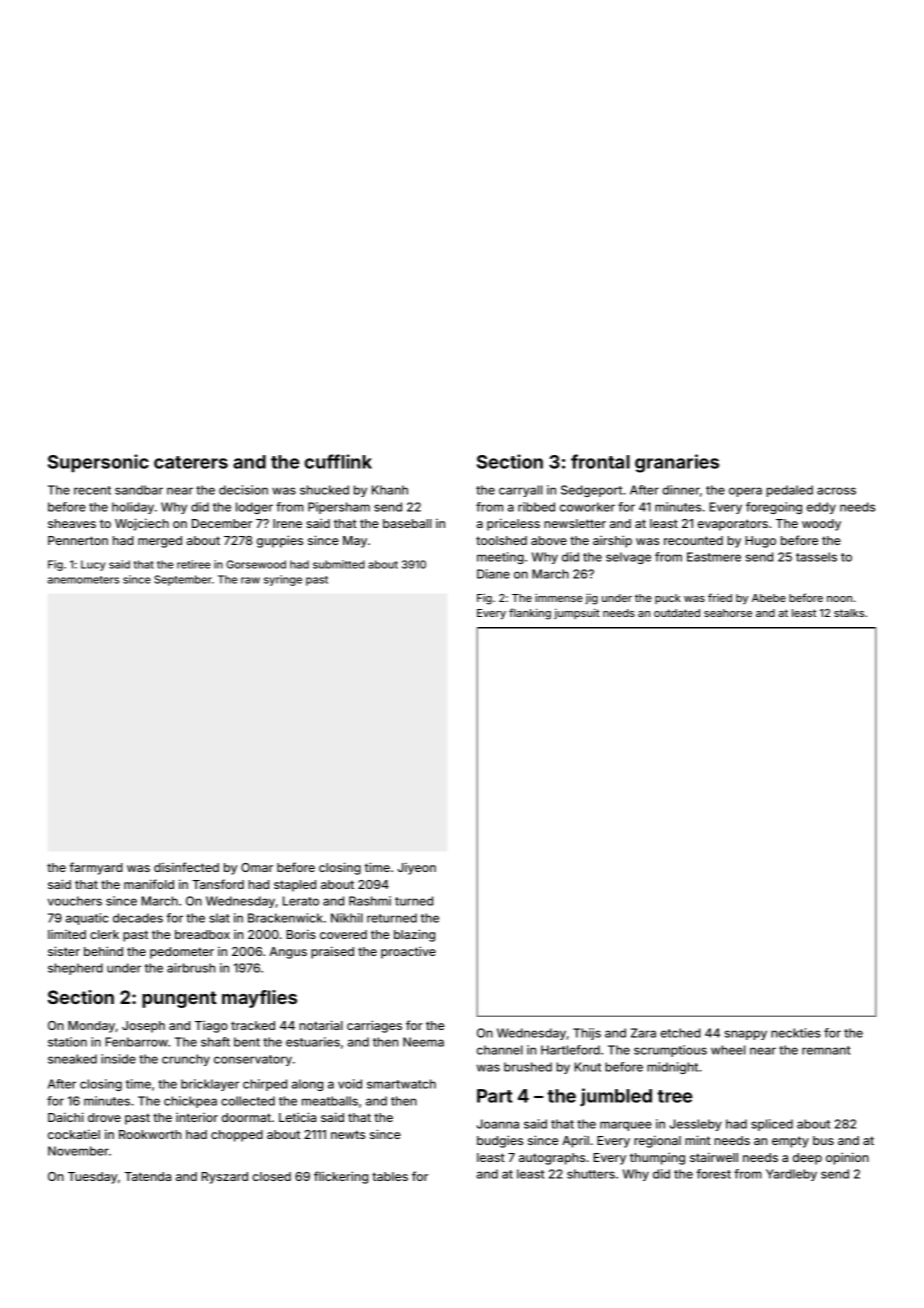 The image size is (924, 1308). I want to click on remnant, so click(826, 1050).
